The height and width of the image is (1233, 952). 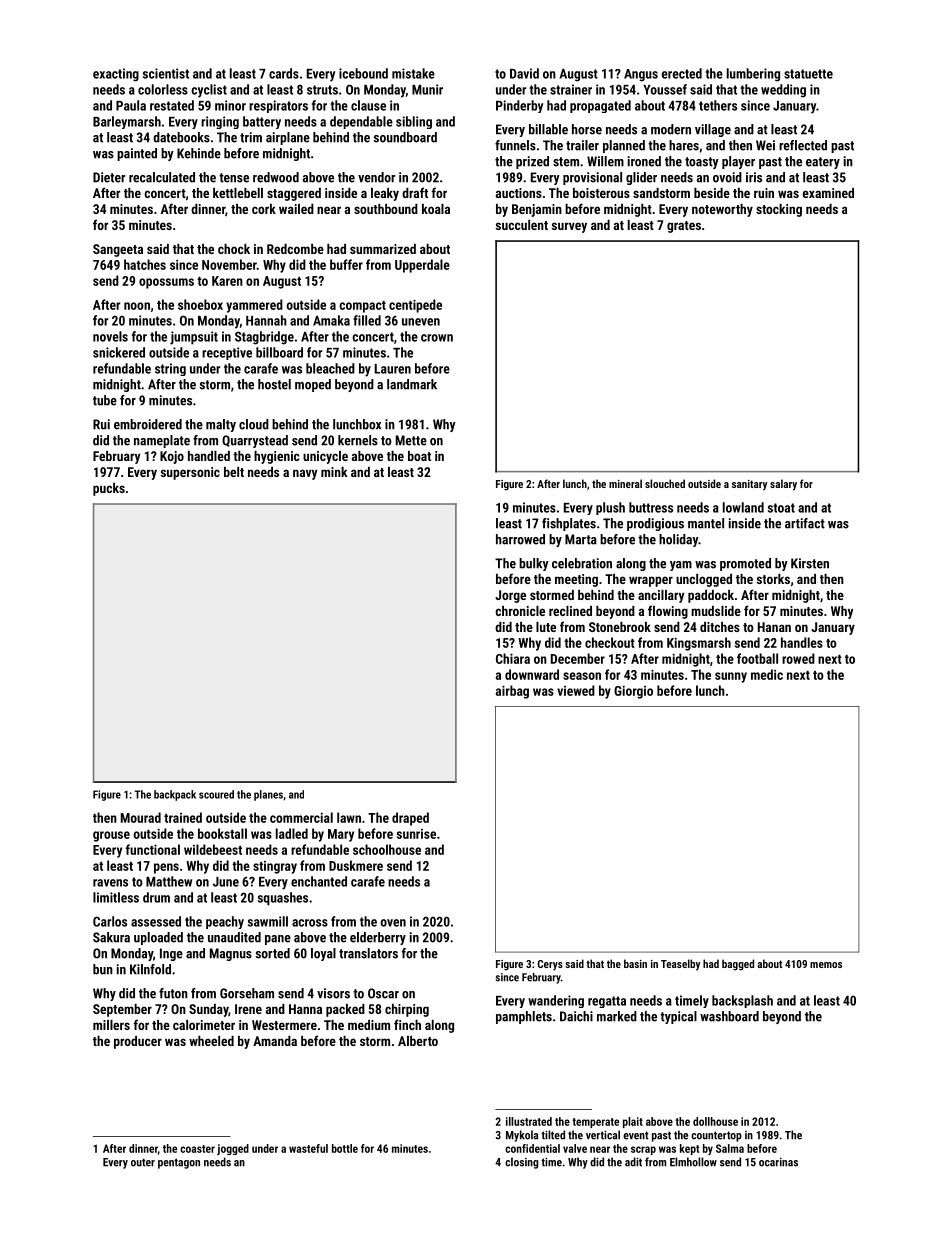 What do you see at coordinates (221, 425) in the image?
I see `malty` at bounding box center [221, 425].
